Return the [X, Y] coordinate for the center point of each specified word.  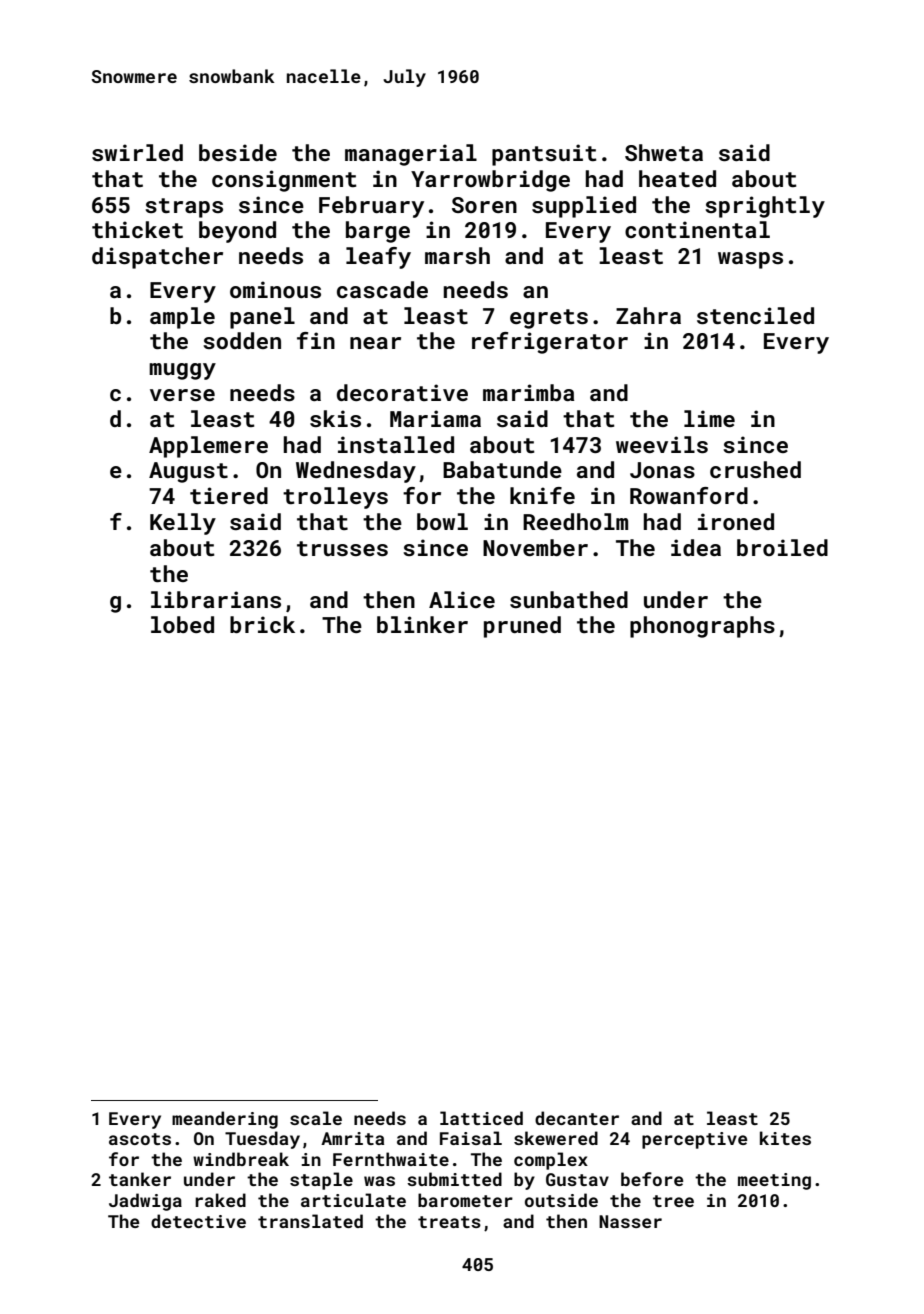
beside [238, 152]
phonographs [702, 627]
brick [262, 624]
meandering [225, 1120]
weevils [662, 444]
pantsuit [544, 155]
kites [785, 1138]
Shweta [664, 152]
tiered [229, 495]
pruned [522, 627]
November [535, 547]
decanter [577, 1118]
